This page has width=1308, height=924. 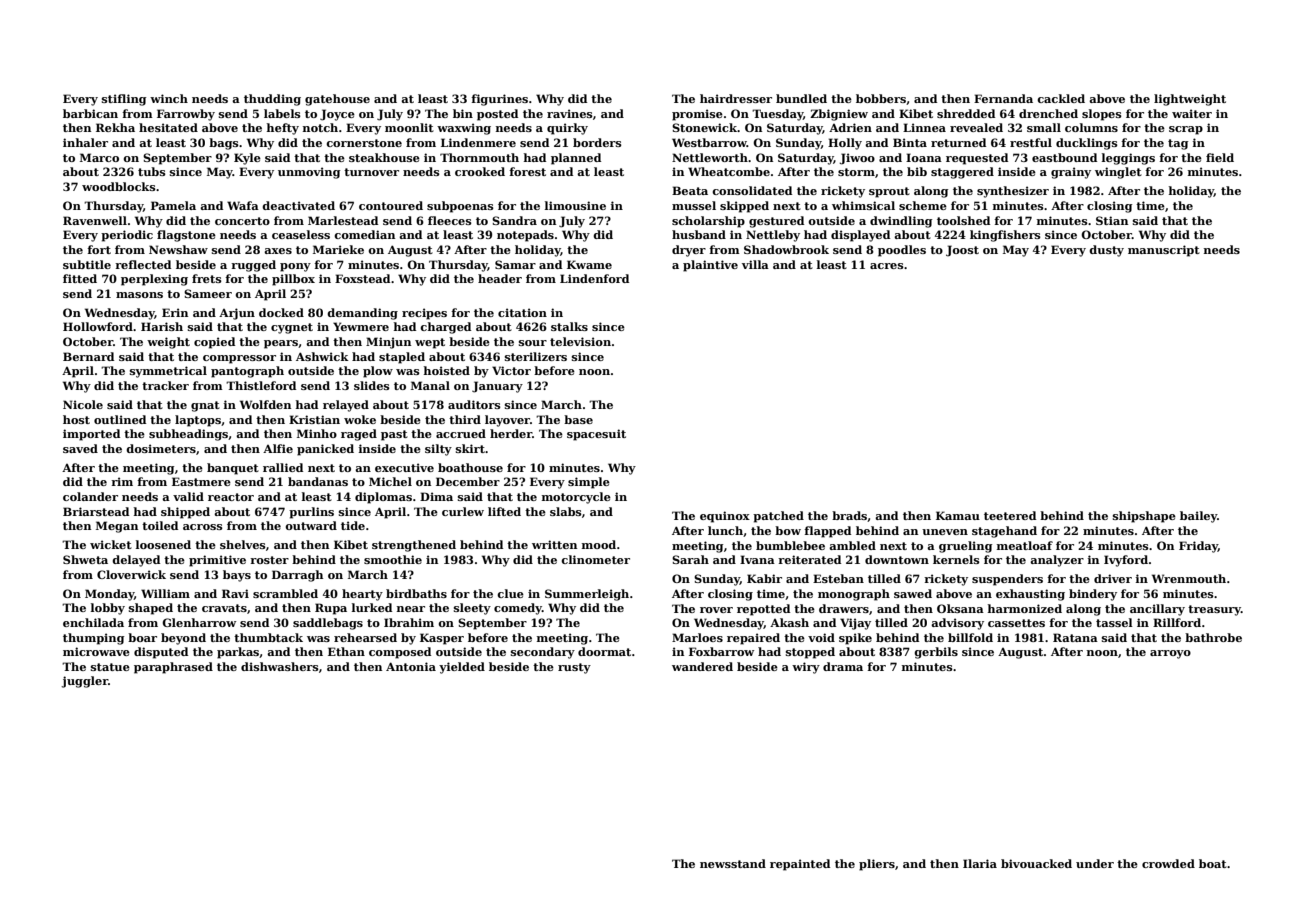 What do you see at coordinates (863, 205) in the page?
I see `whimsical` at bounding box center [863, 205].
